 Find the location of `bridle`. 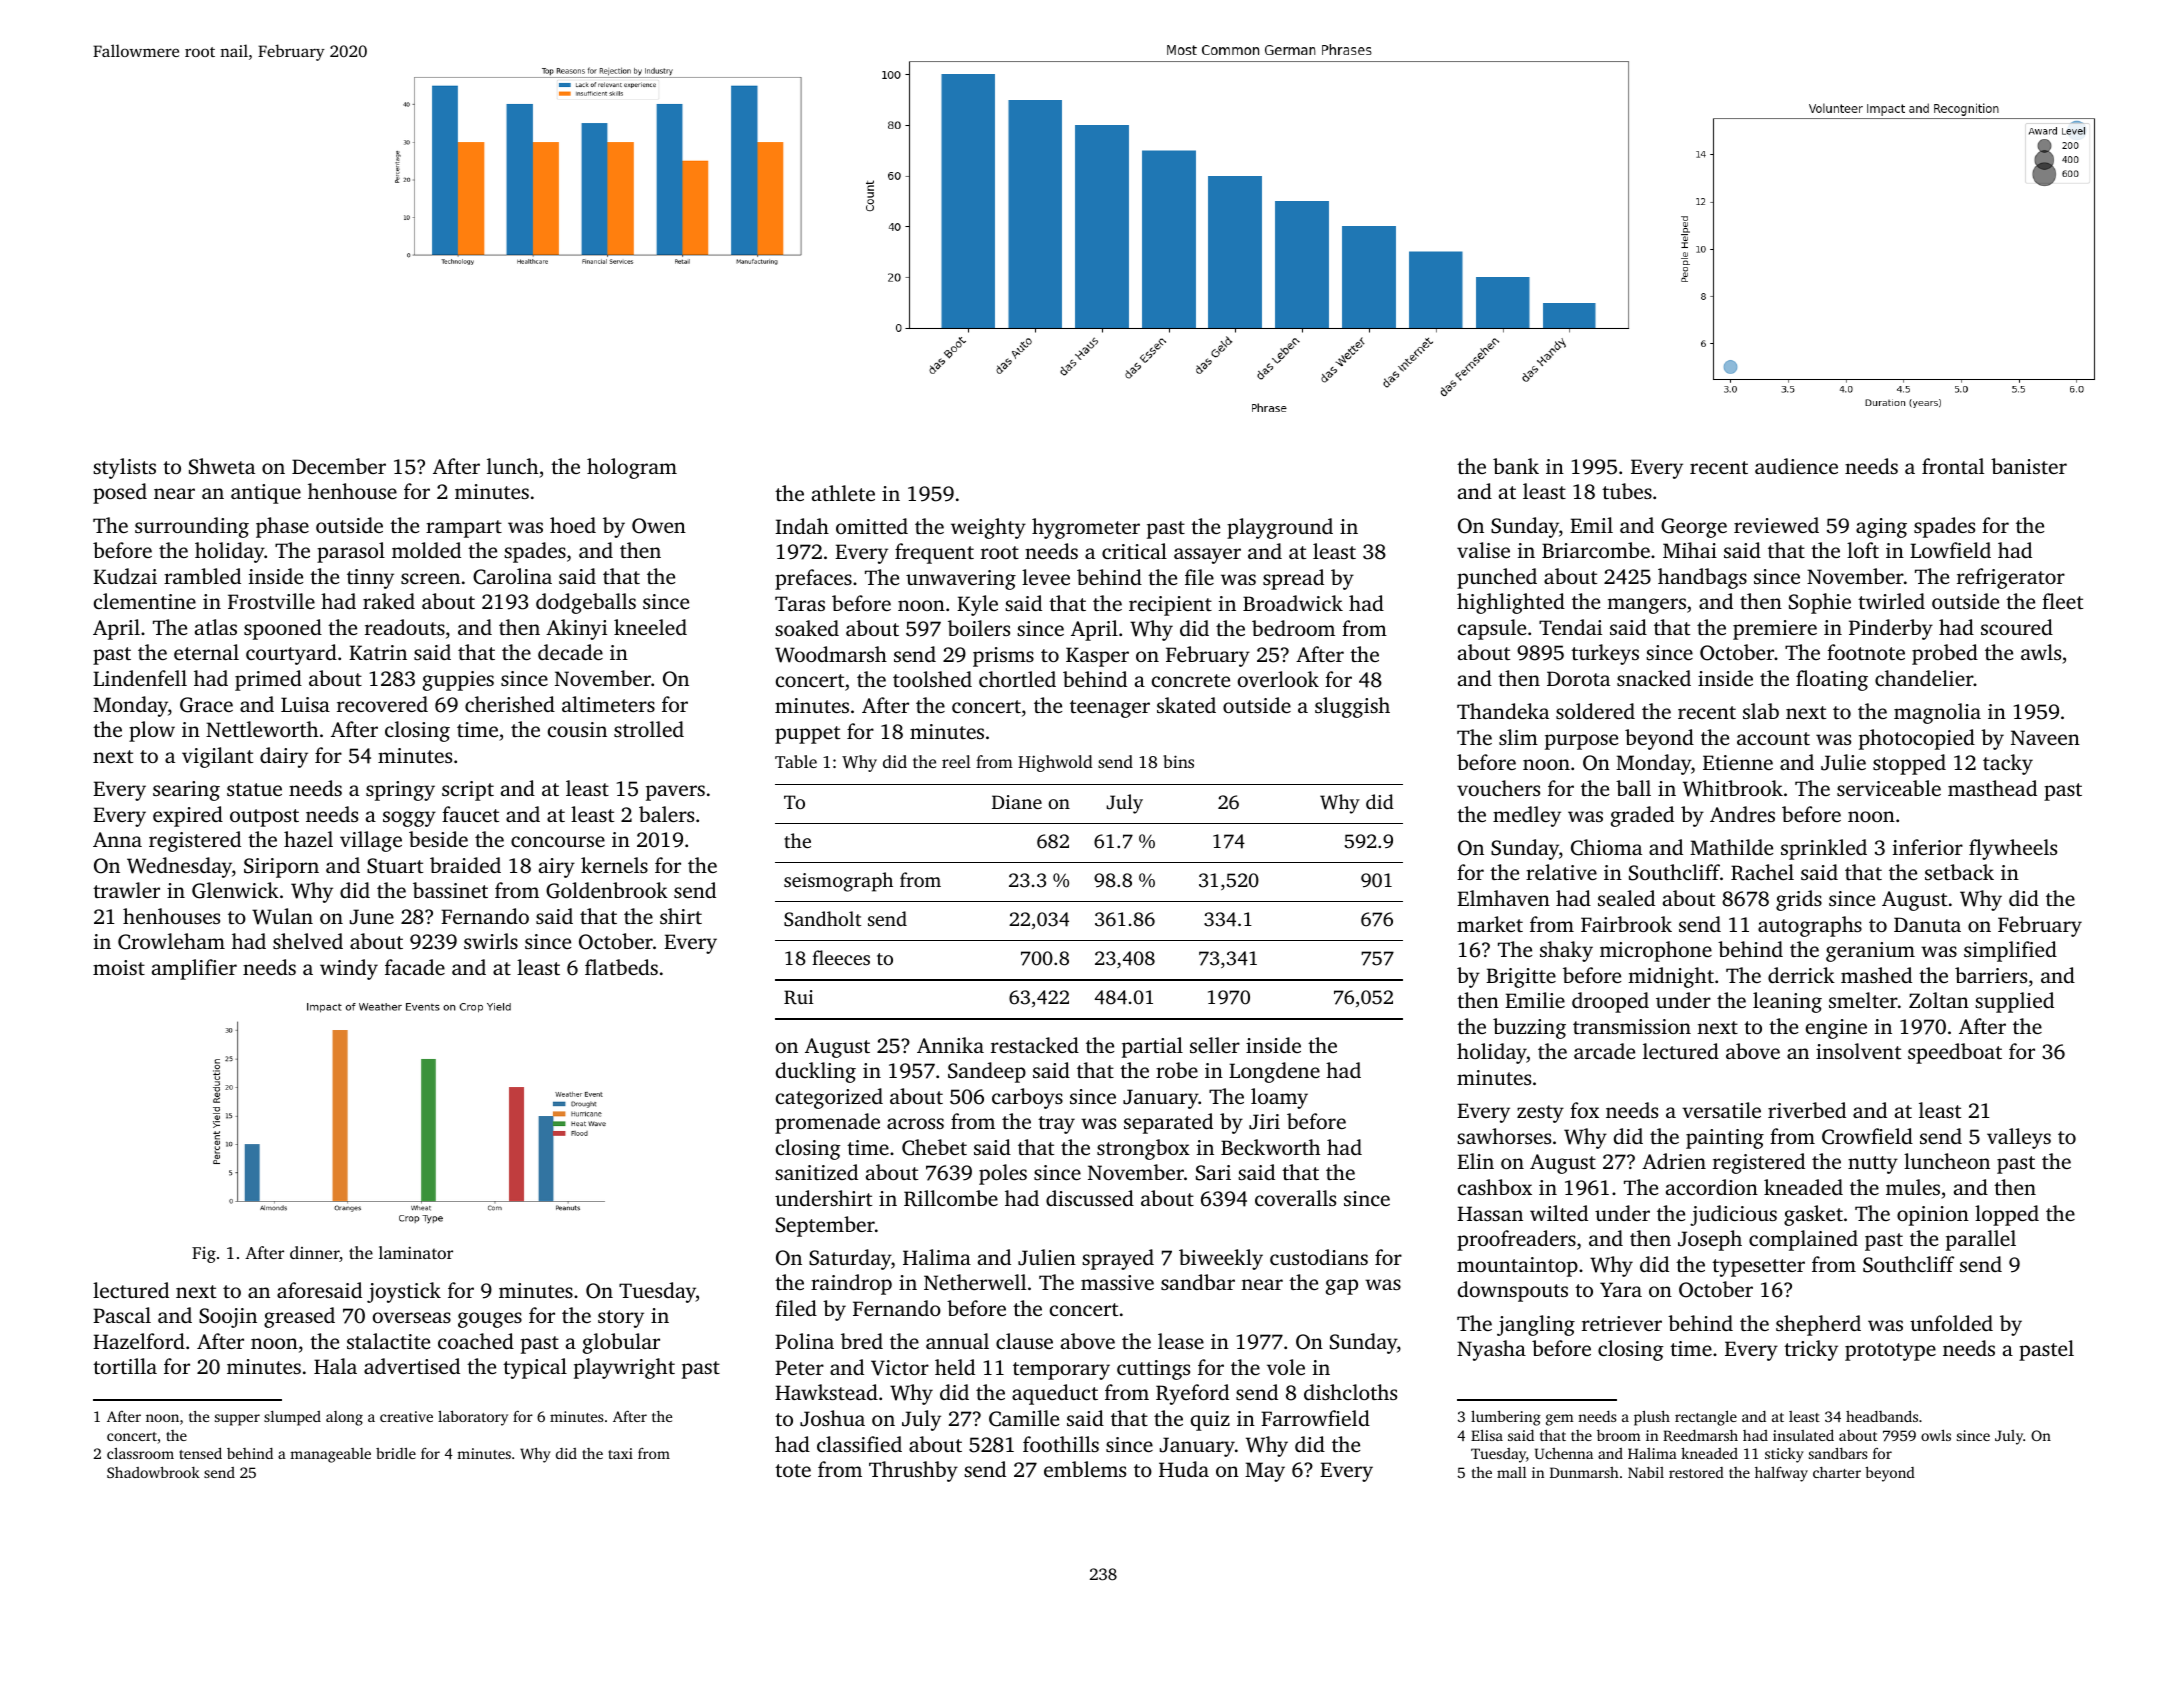

bridle is located at coordinates (396, 1453).
